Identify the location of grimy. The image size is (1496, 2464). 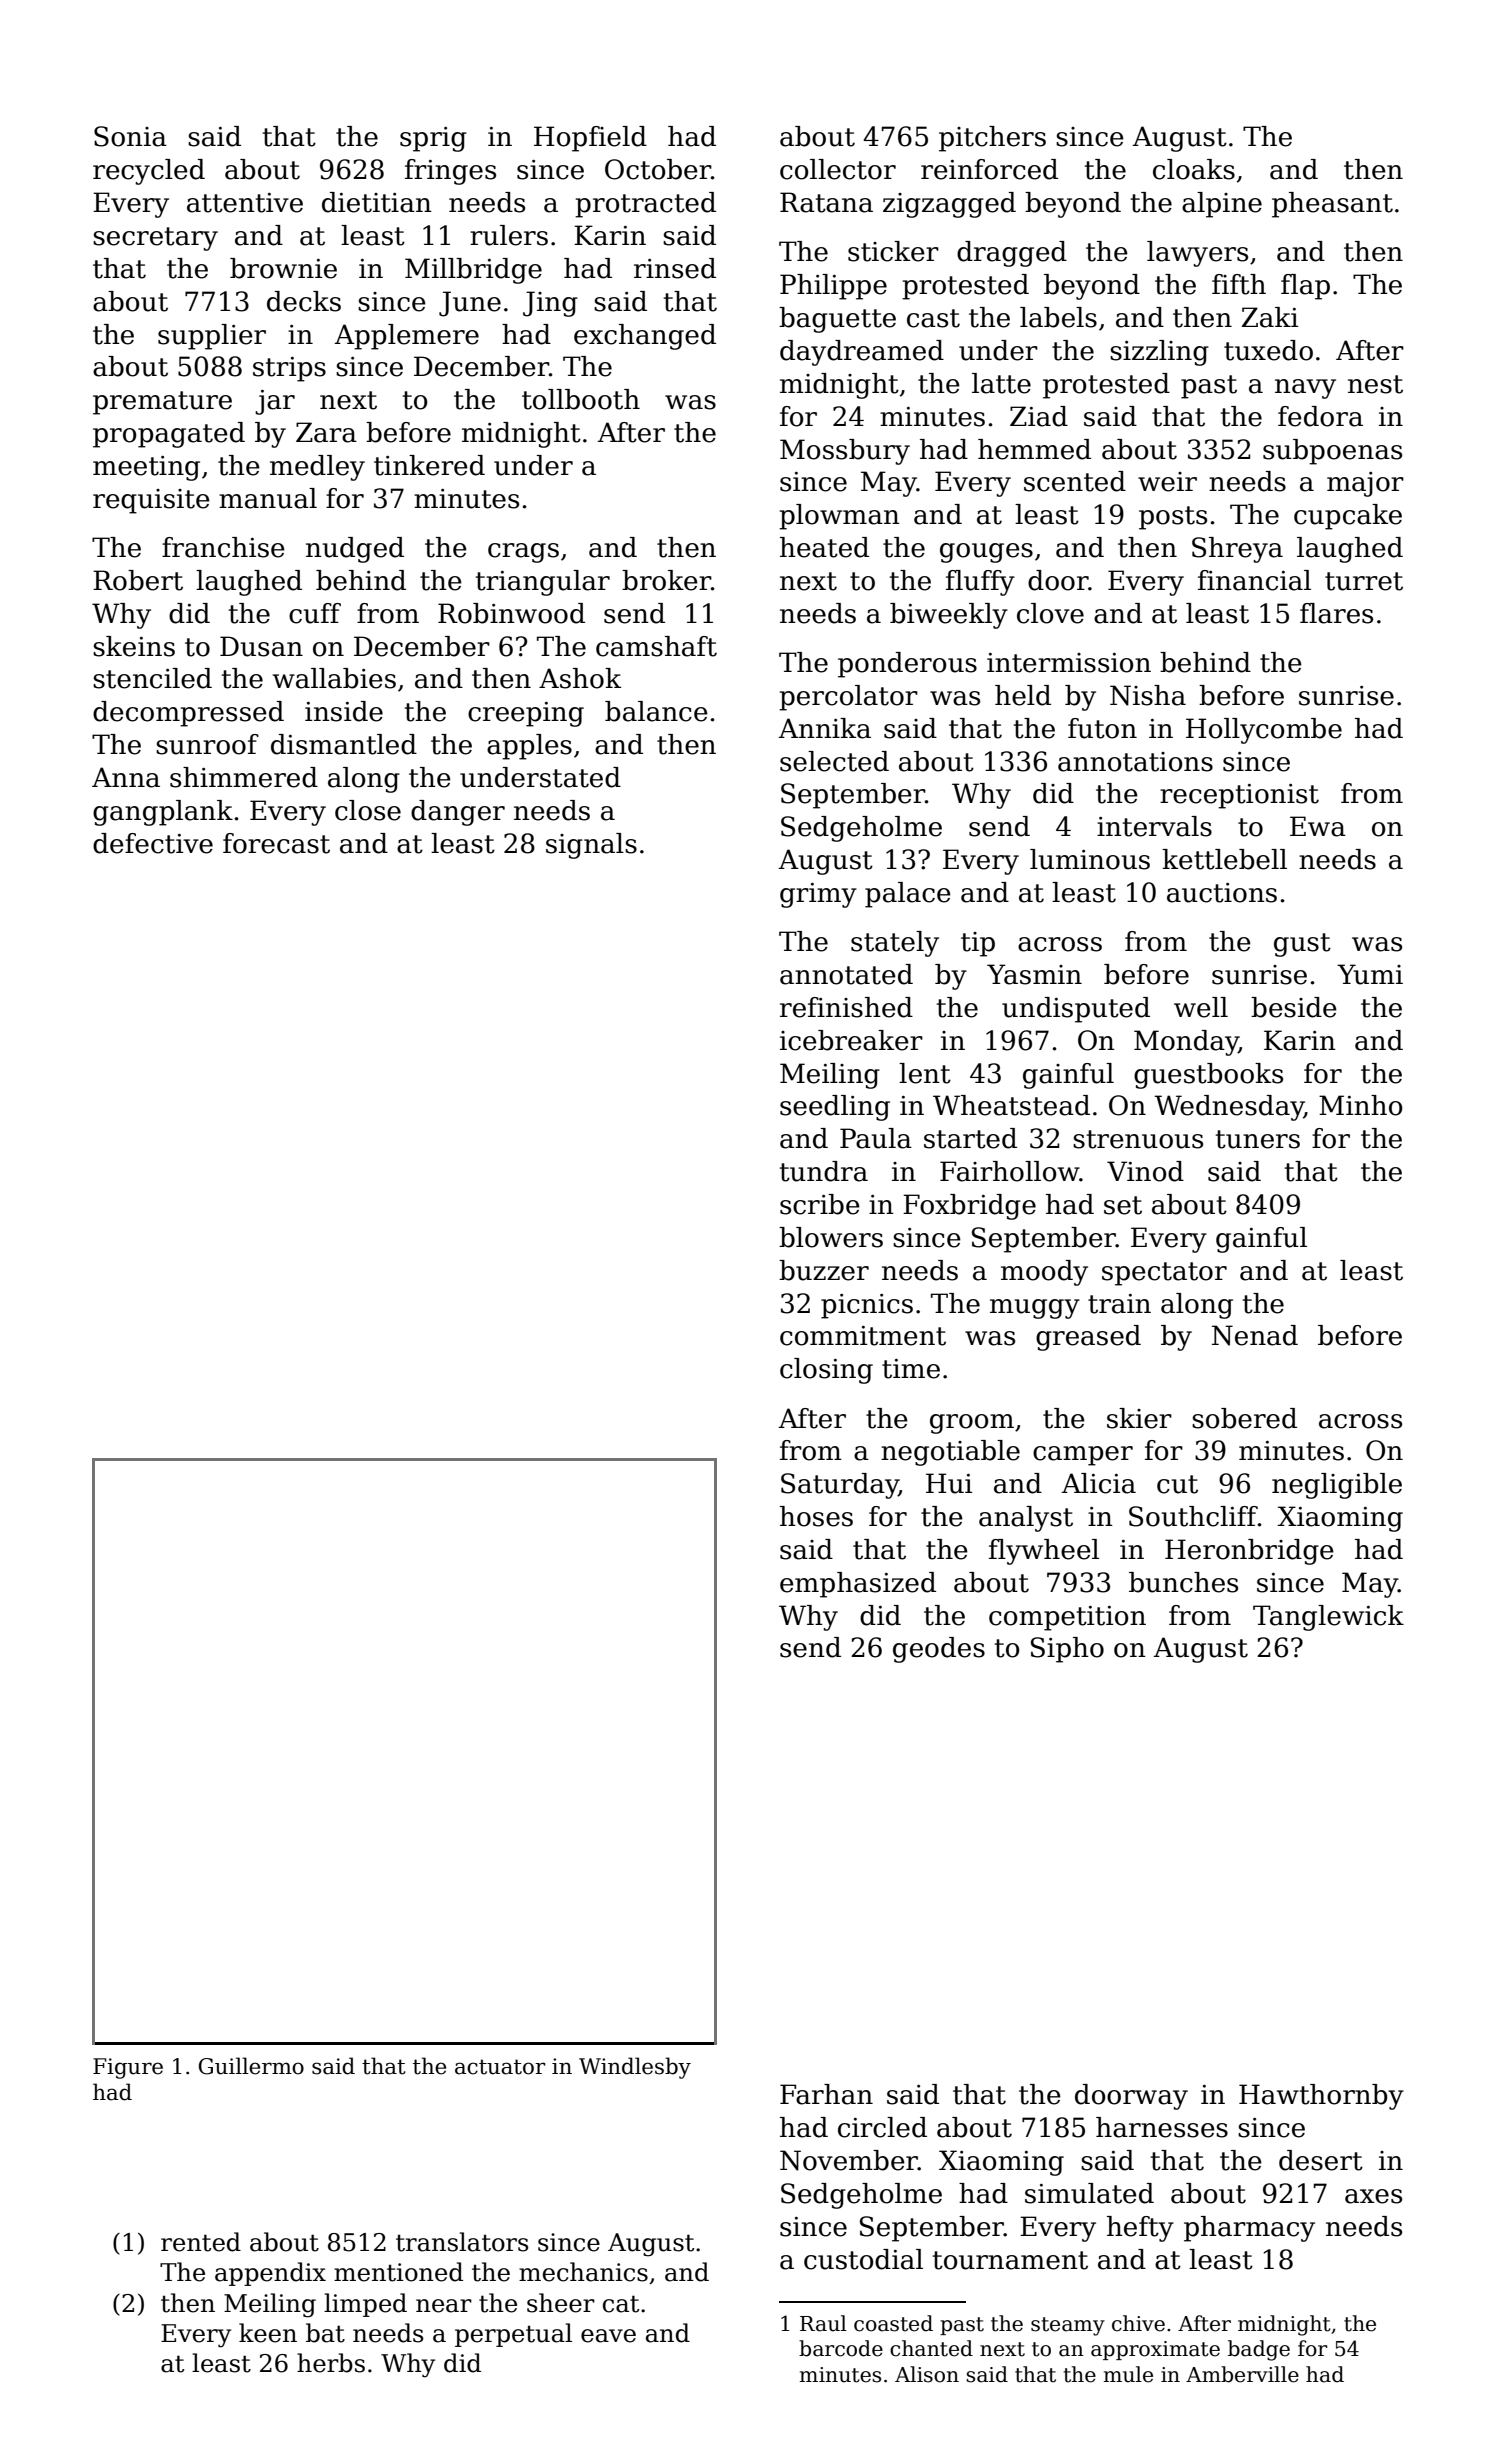
(818, 895).
